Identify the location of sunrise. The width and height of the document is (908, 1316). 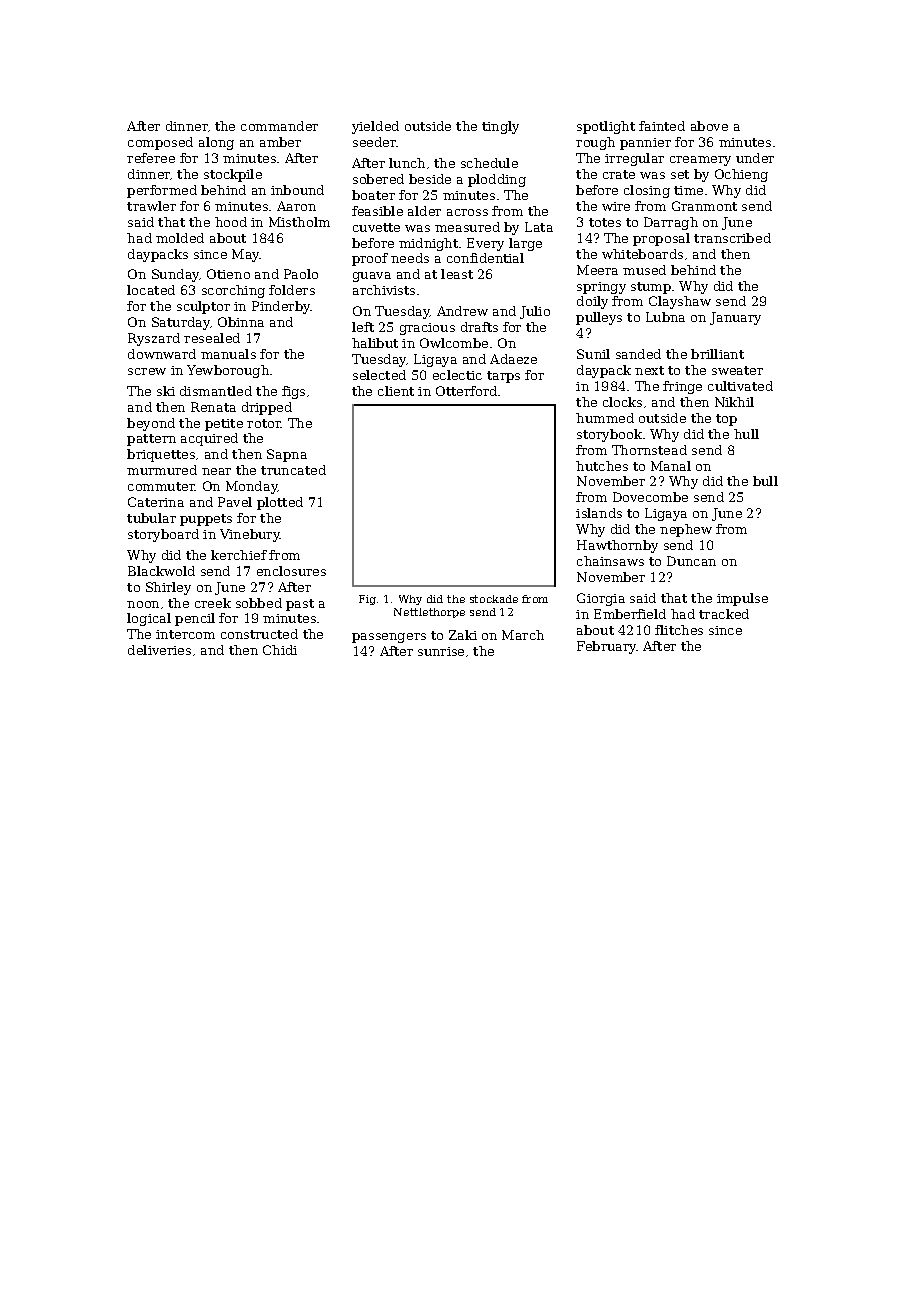
(441, 651).
